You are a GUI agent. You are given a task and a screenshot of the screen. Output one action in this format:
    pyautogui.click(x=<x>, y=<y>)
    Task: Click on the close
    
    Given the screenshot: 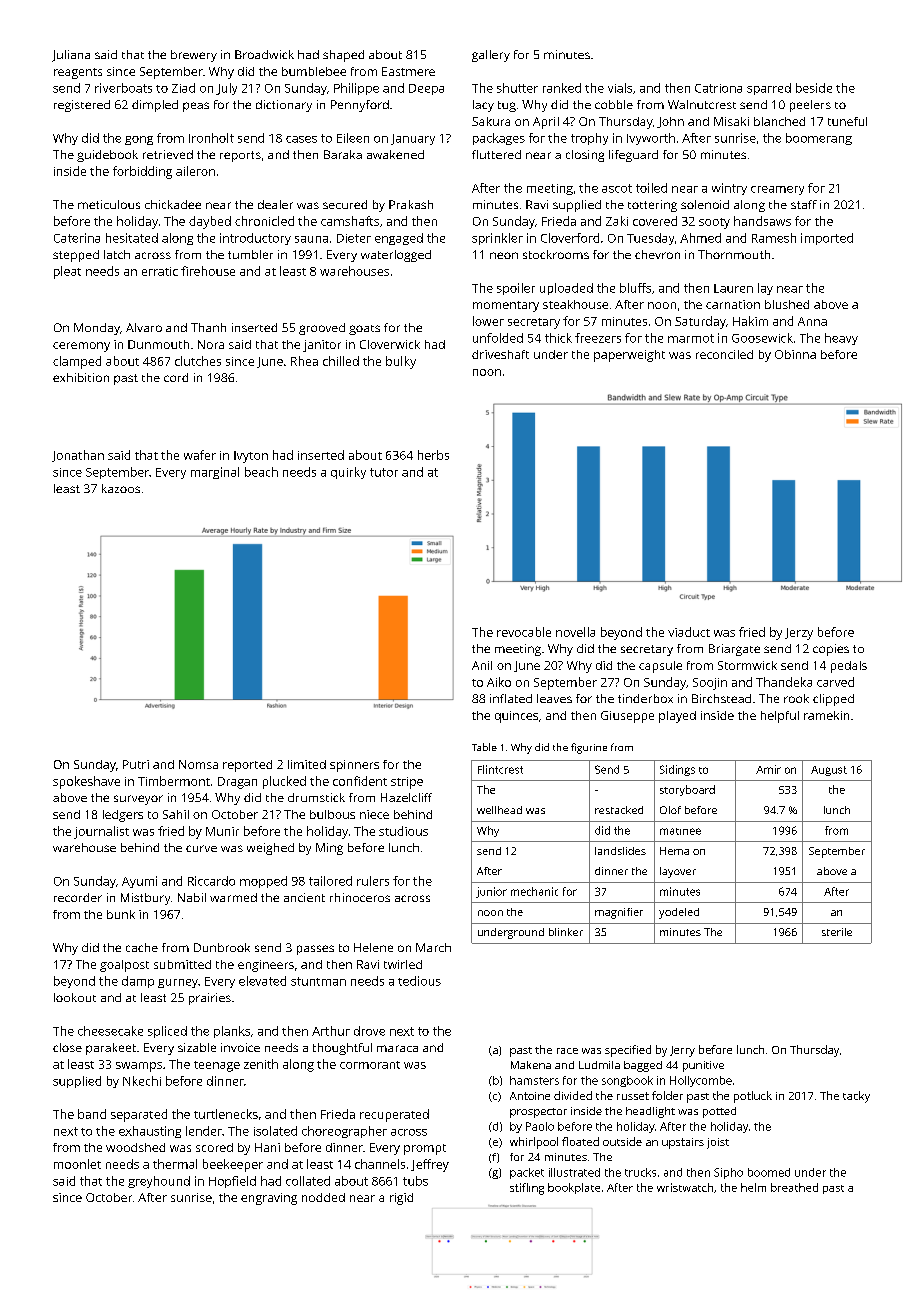 What is the action you would take?
    pyautogui.click(x=67, y=1047)
